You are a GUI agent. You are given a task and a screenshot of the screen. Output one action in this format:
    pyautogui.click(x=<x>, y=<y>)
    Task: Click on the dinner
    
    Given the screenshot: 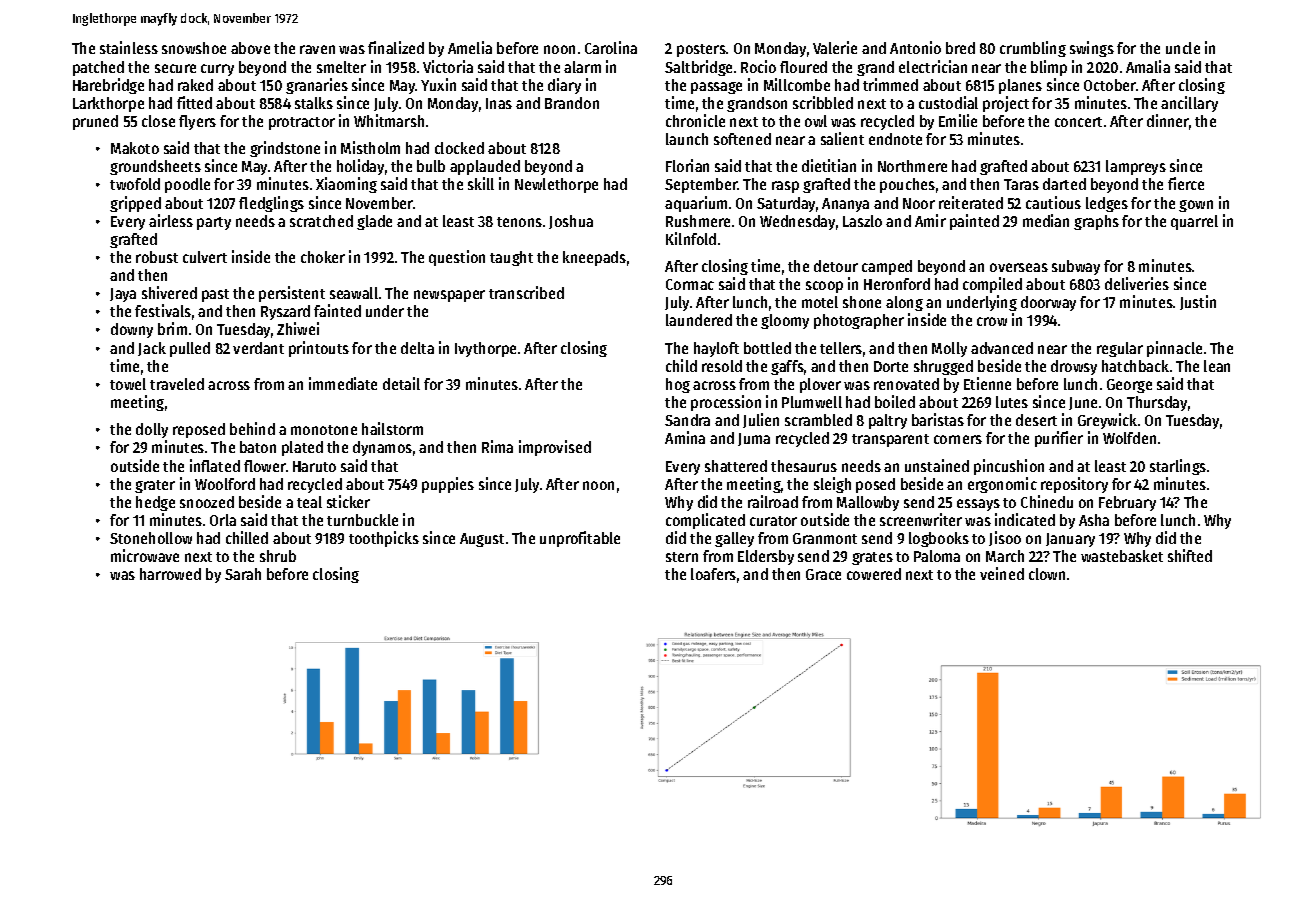 What is the action you would take?
    pyautogui.click(x=1168, y=120)
